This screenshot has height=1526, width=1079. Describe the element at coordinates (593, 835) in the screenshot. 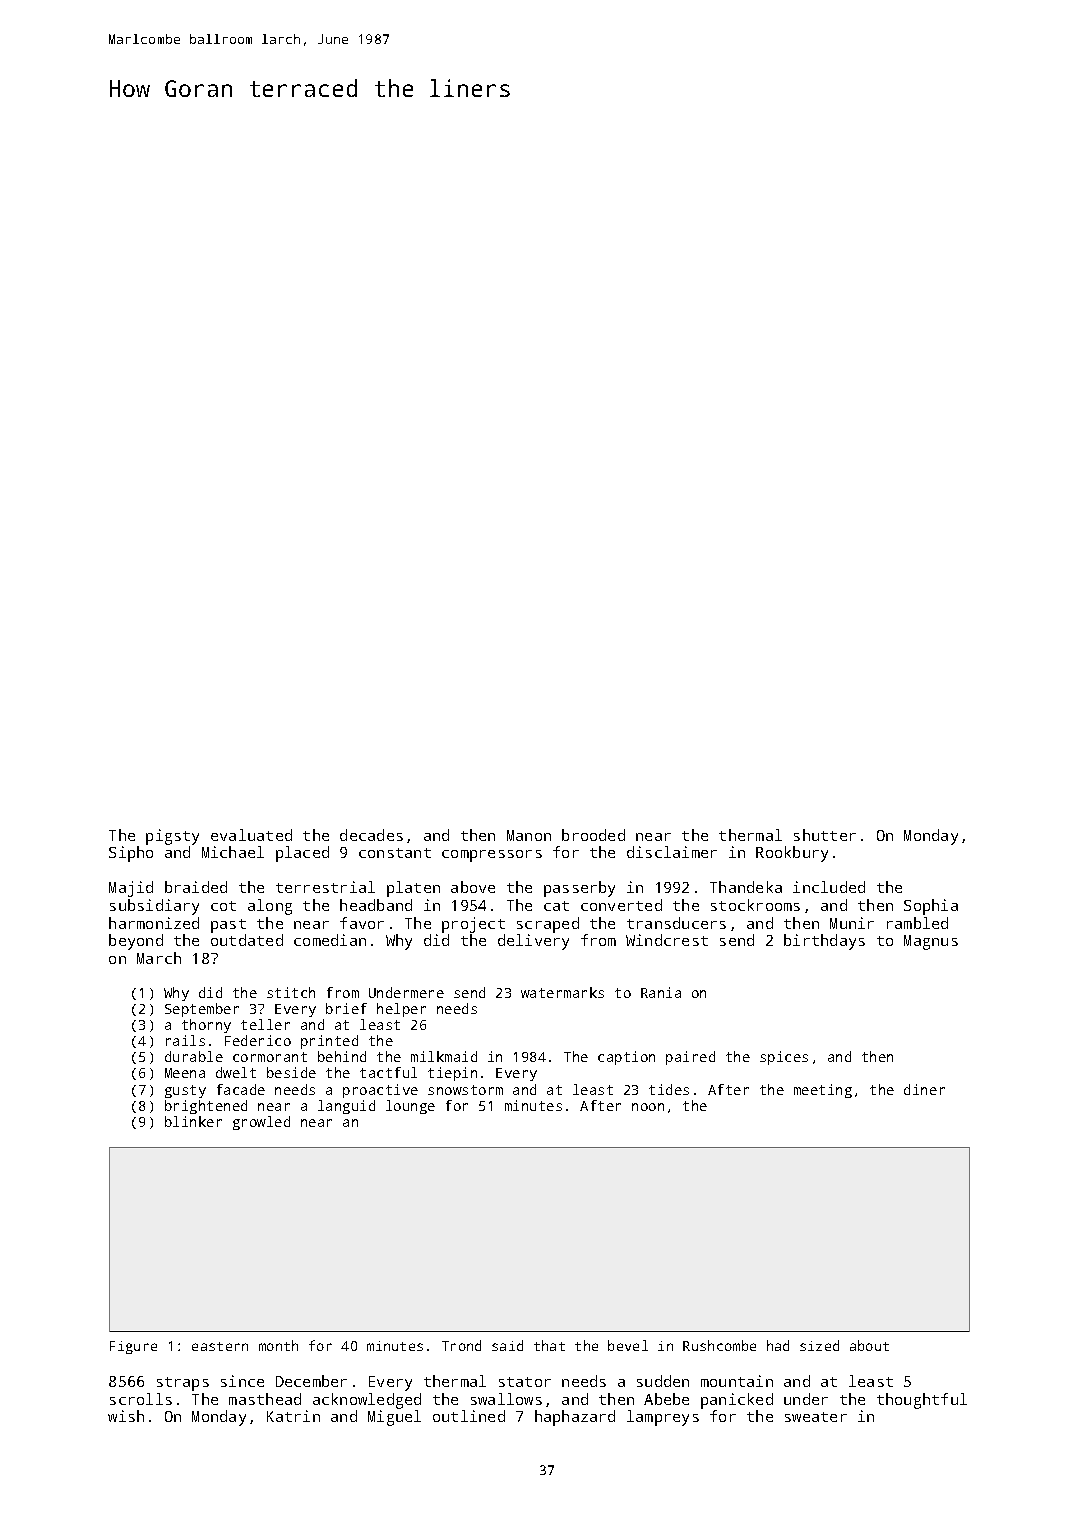

I see `brooded` at that location.
